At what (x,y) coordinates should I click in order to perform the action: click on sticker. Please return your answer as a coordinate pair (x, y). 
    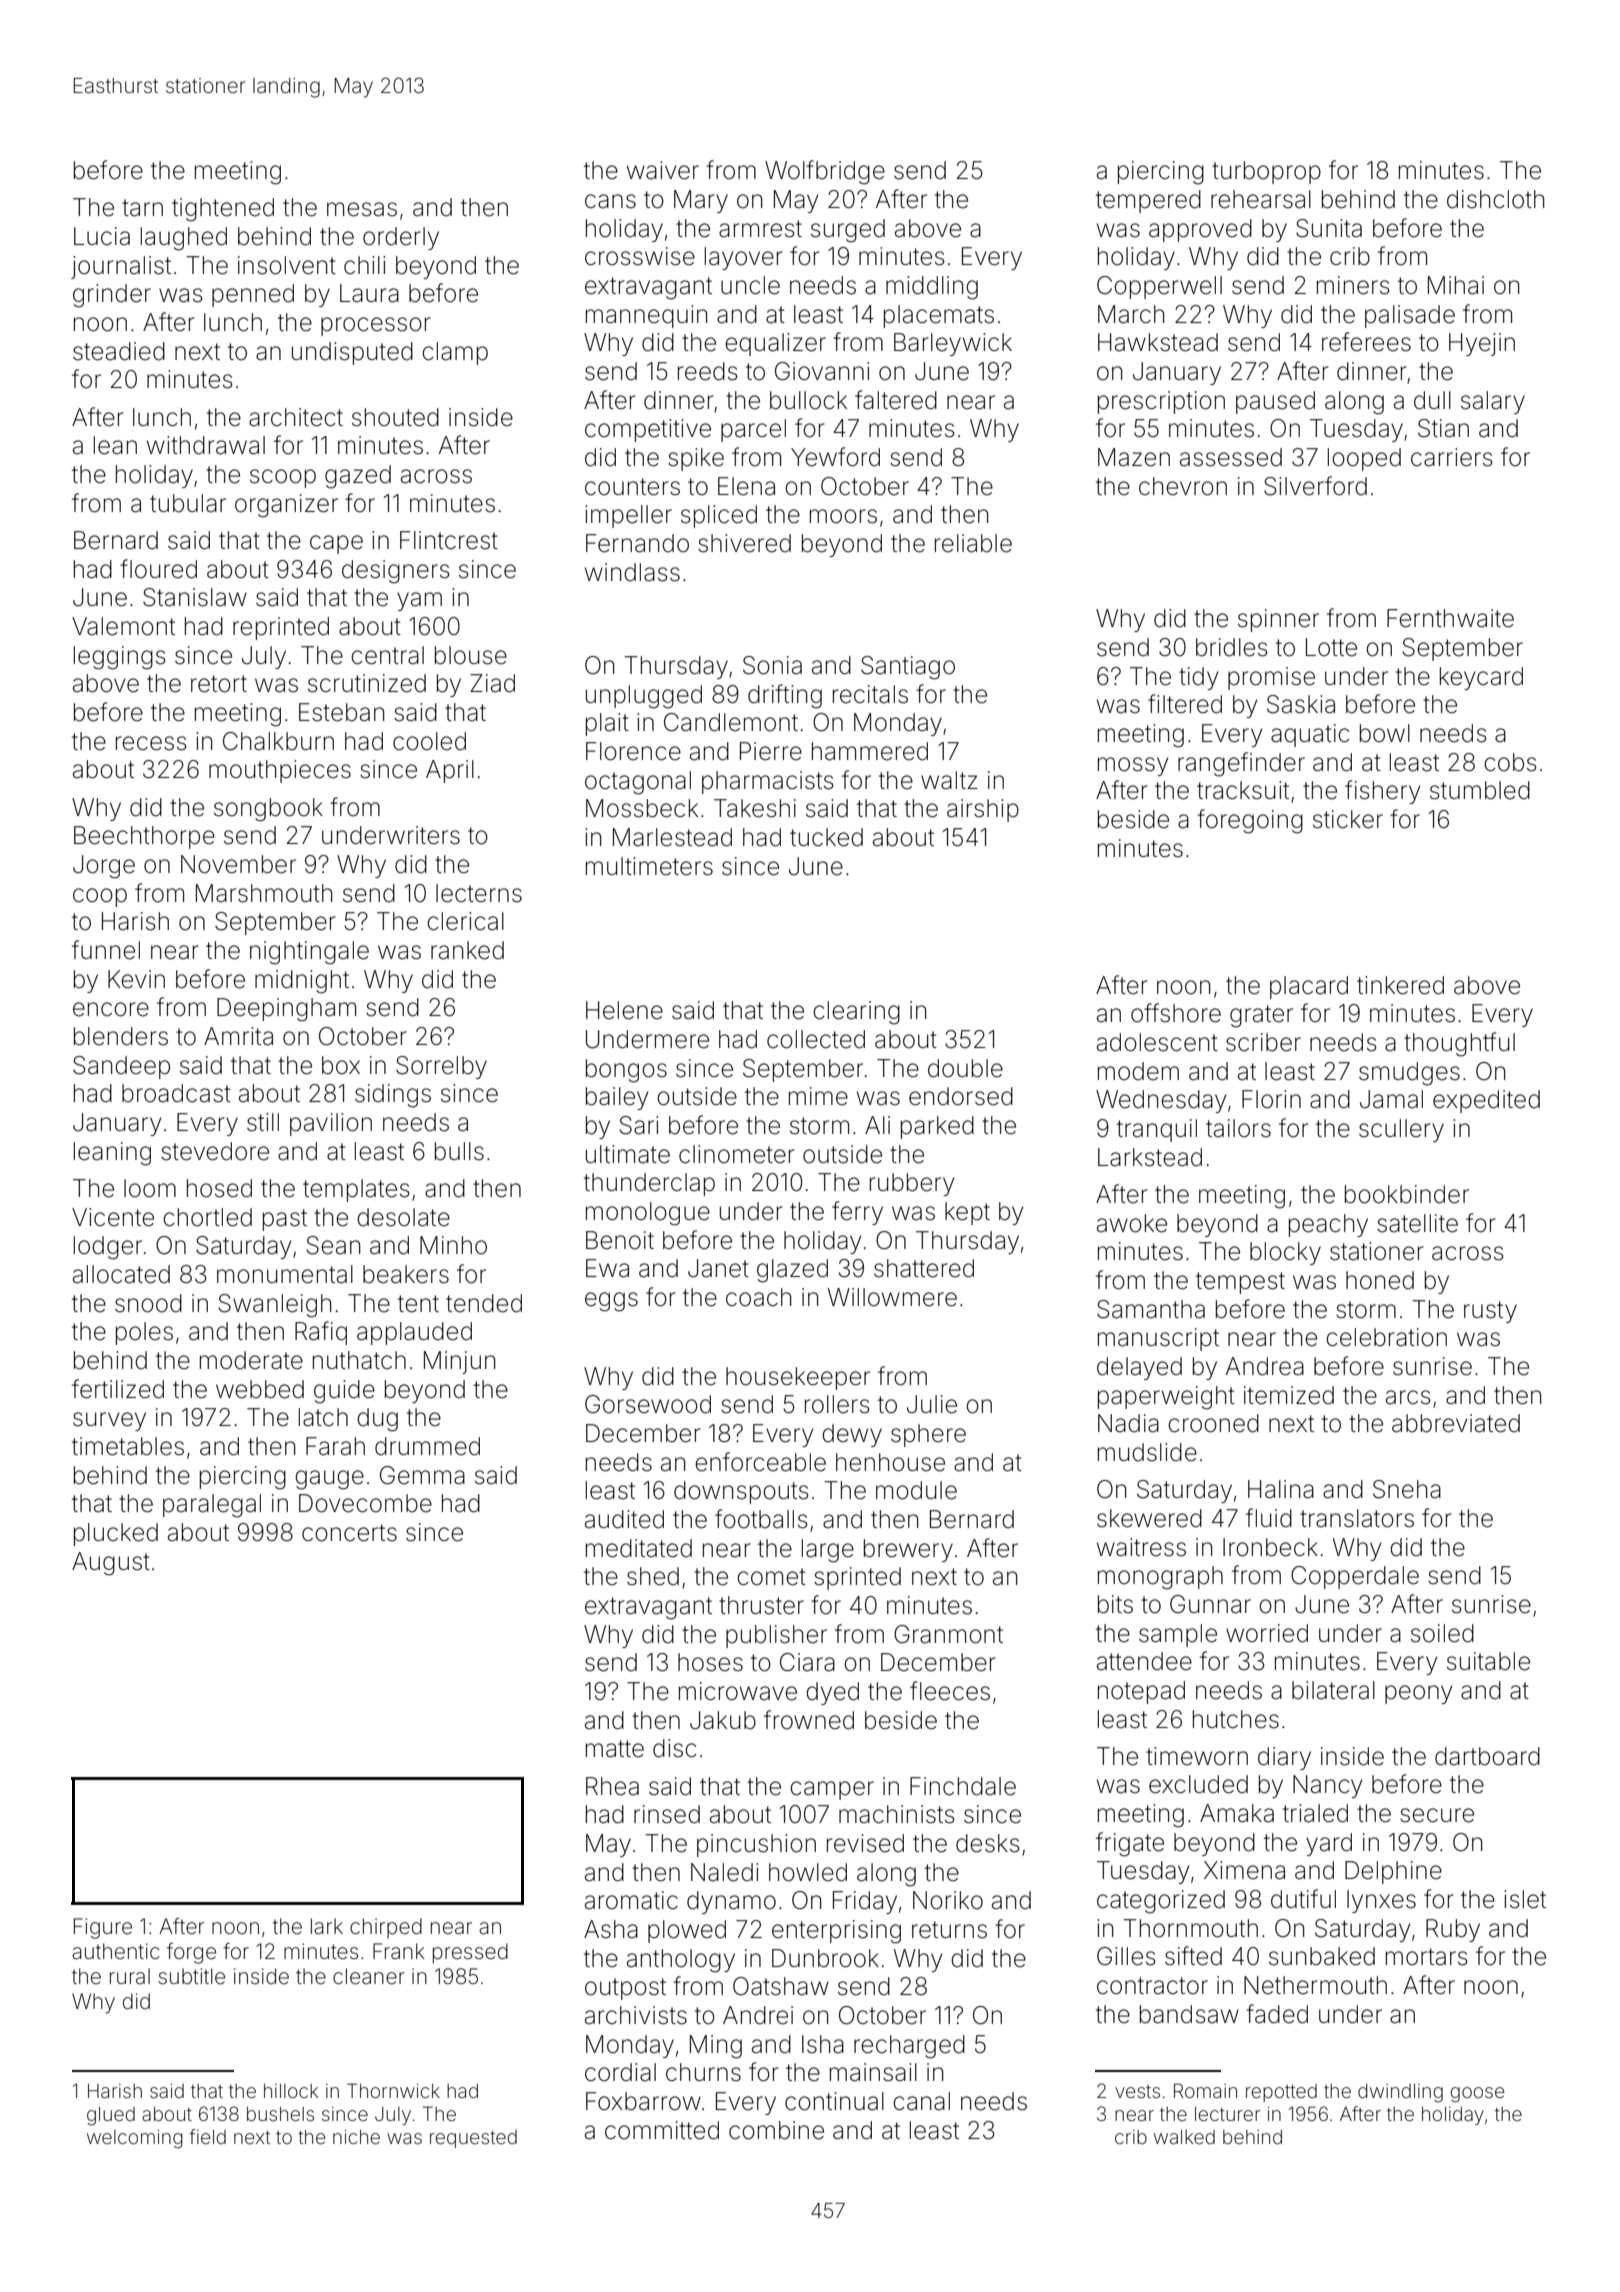
    Looking at the image, I should click on (1348, 819).
